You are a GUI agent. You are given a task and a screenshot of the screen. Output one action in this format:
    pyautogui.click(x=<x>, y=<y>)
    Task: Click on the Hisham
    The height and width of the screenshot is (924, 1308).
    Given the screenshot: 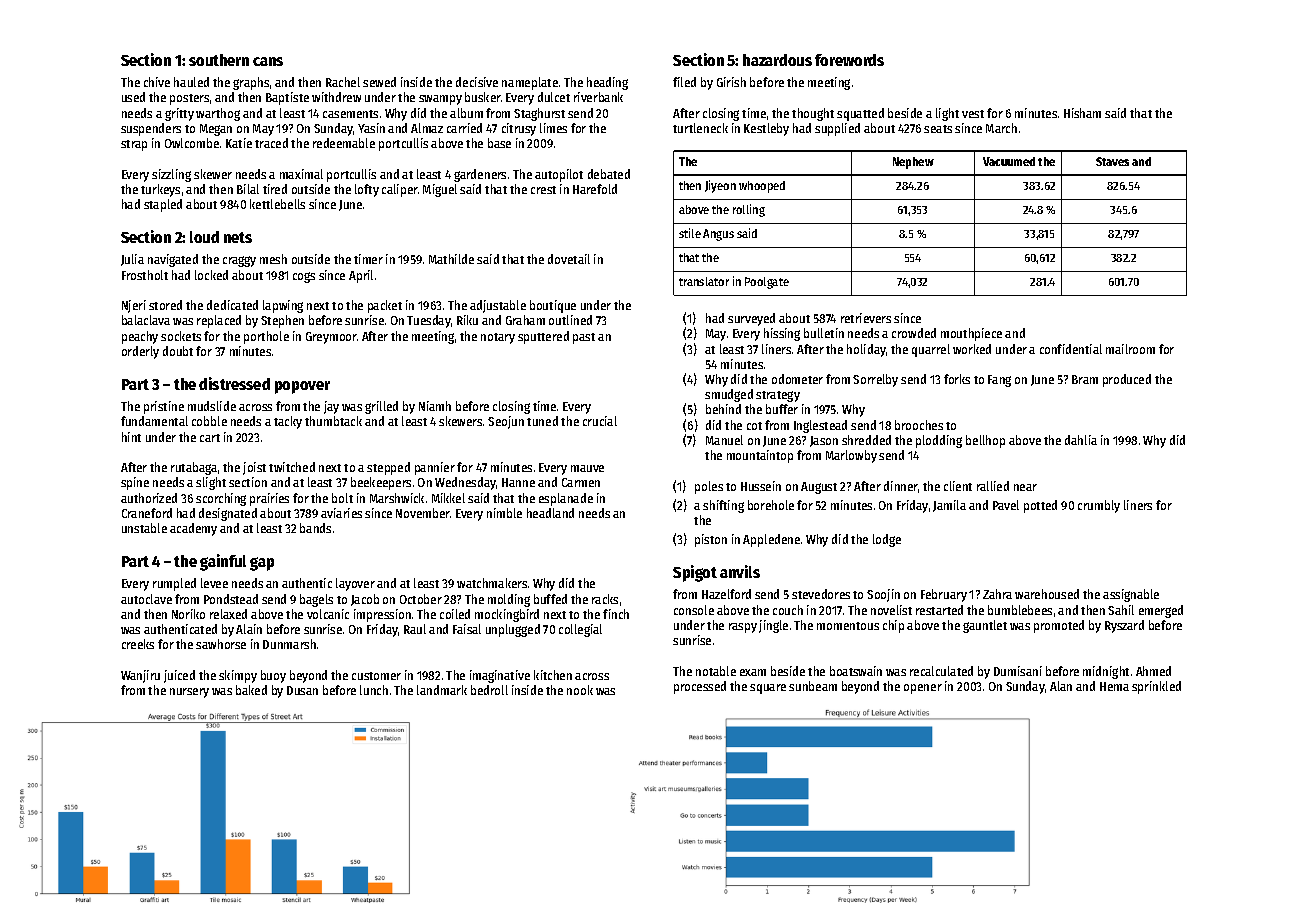 What is the action you would take?
    pyautogui.click(x=1082, y=113)
